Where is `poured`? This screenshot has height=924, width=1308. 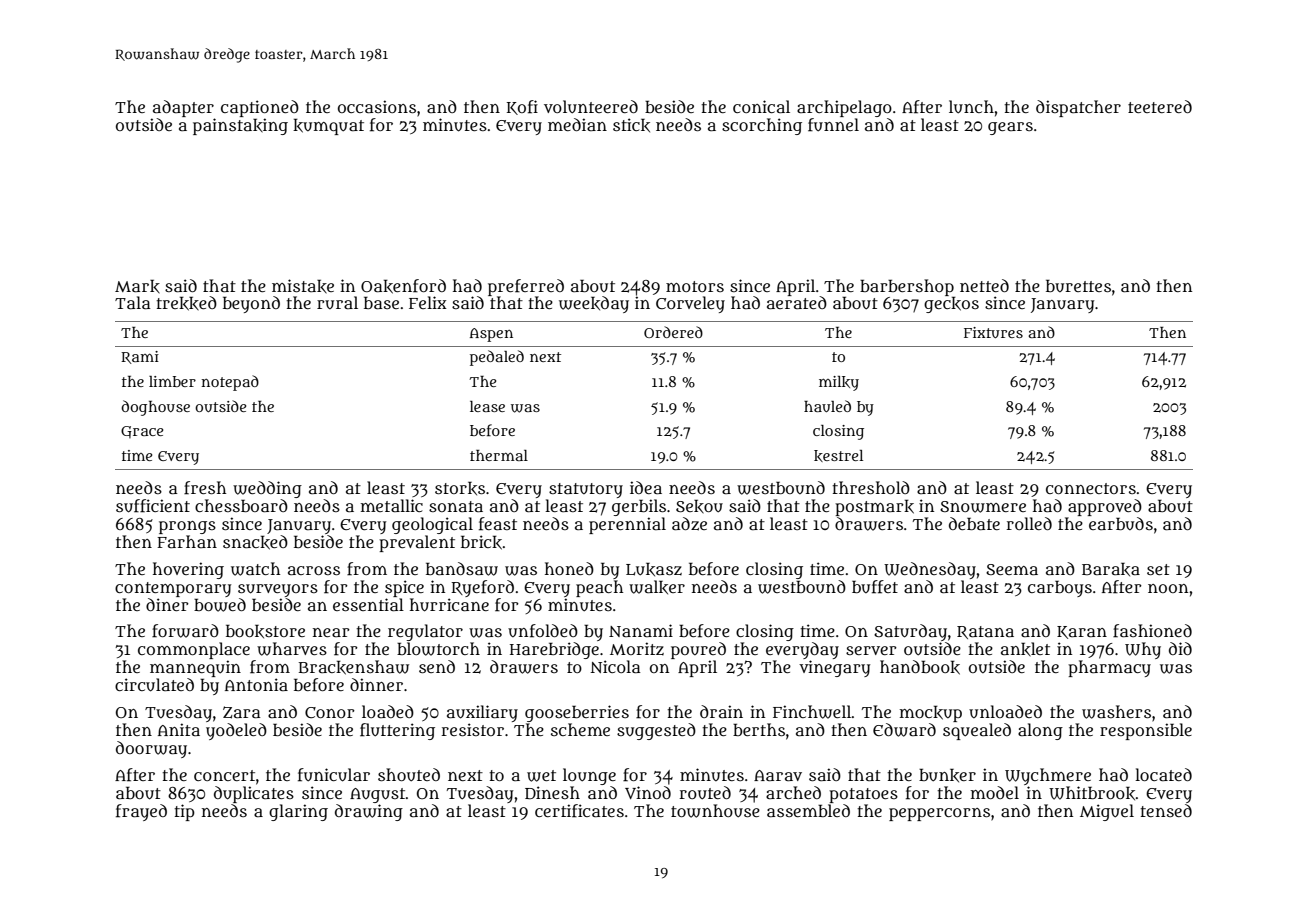 poured is located at coordinates (698, 650).
